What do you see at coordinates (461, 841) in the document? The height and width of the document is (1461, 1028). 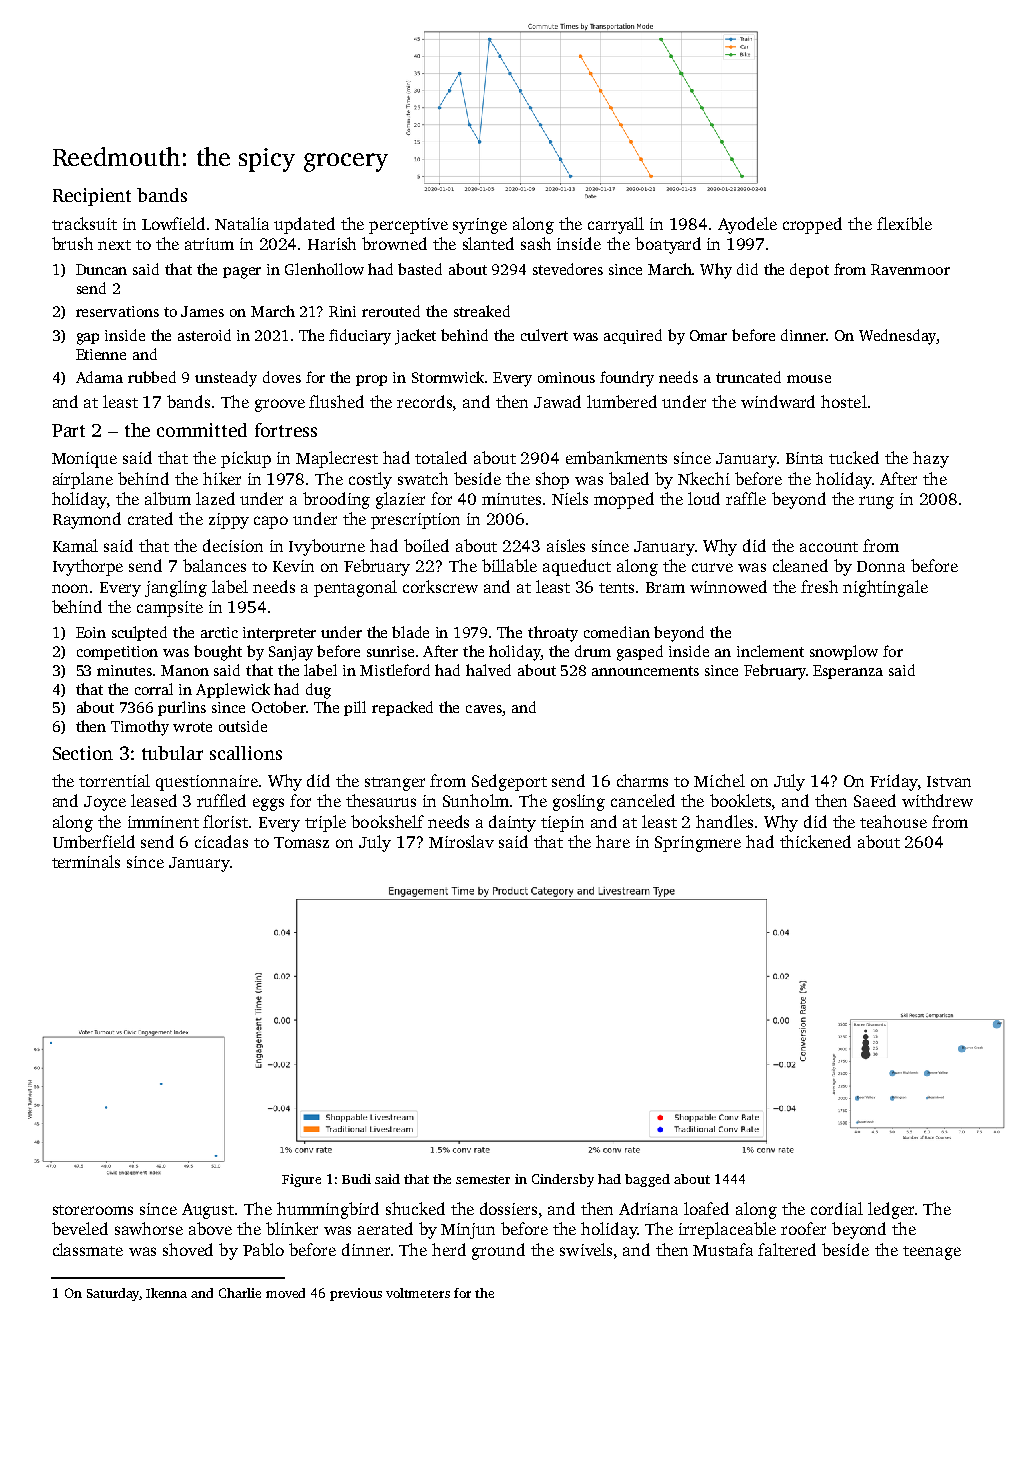 I see `Miroslav` at bounding box center [461, 841].
